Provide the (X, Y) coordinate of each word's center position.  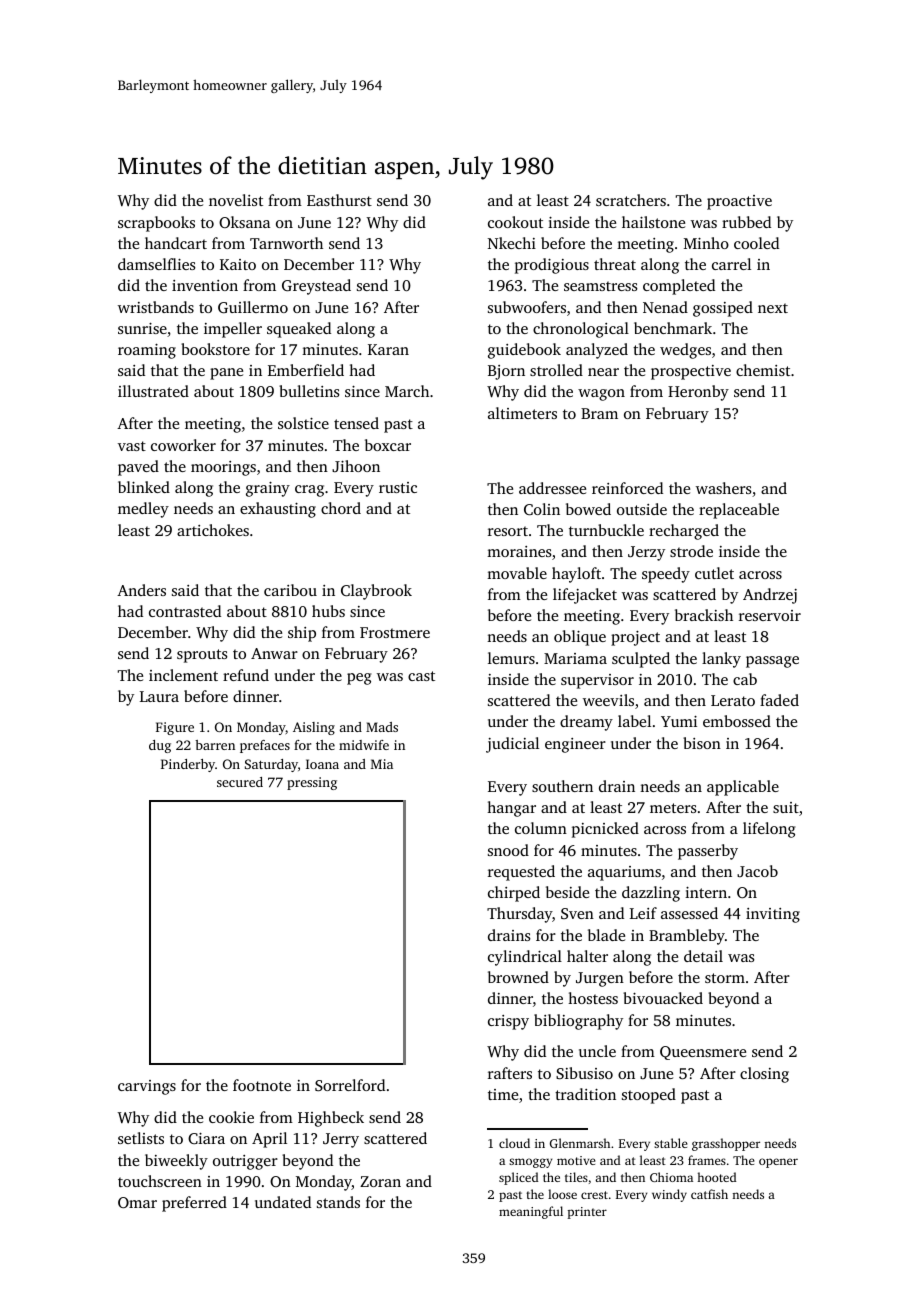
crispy (508, 1022)
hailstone (653, 222)
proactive (739, 202)
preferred (194, 1204)
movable (517, 573)
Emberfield (306, 370)
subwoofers (527, 307)
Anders (141, 590)
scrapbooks (156, 224)
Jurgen (600, 979)
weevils (608, 700)
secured (240, 782)
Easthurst (339, 200)
